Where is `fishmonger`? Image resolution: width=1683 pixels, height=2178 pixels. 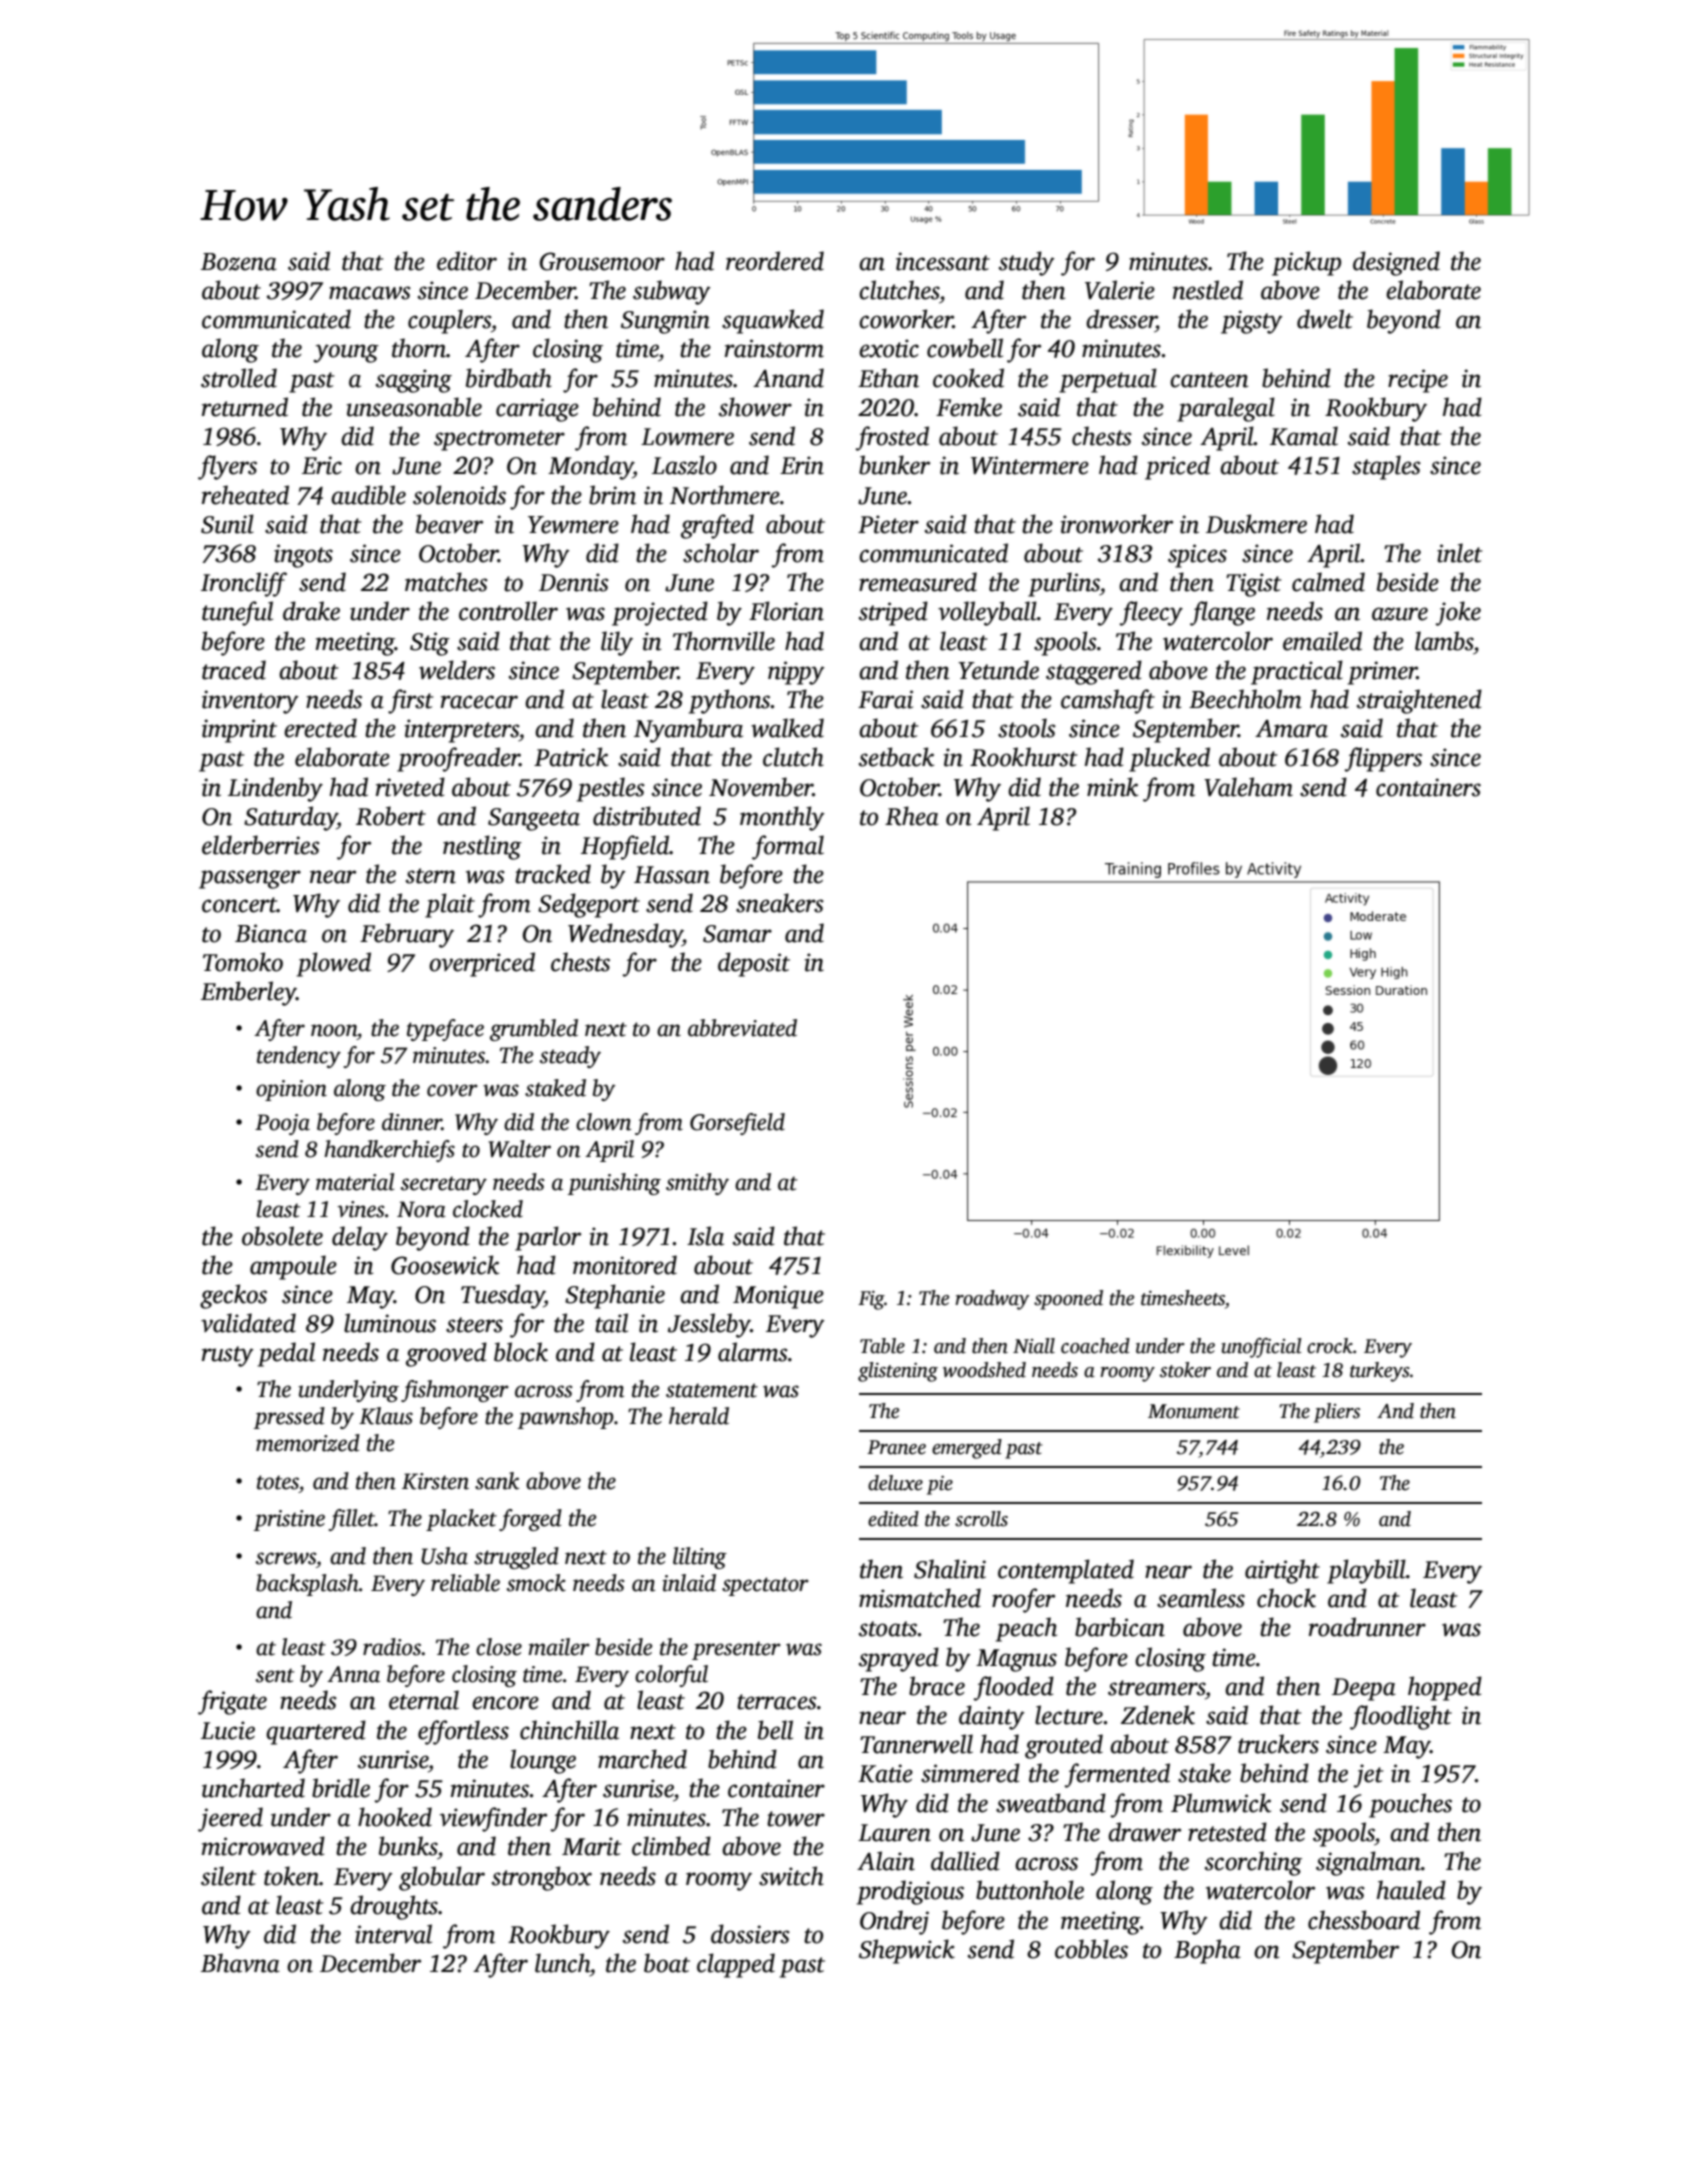
fishmonger is located at coordinates (455, 1391).
